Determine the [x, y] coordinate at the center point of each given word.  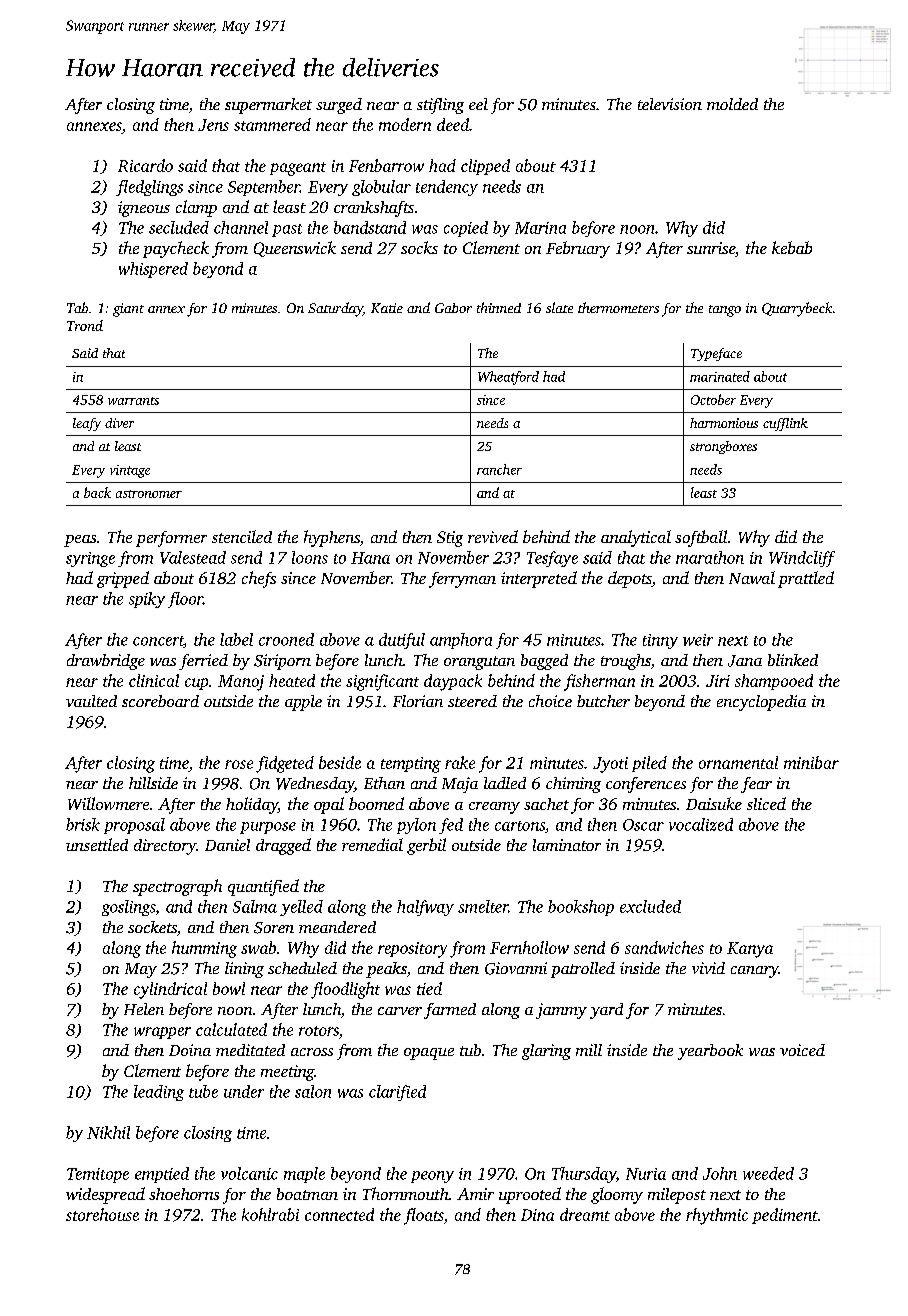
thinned [499, 307]
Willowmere [108, 803]
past [287, 230]
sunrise [711, 248]
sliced [766, 803]
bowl [229, 988]
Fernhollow [529, 947]
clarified [397, 1093]
